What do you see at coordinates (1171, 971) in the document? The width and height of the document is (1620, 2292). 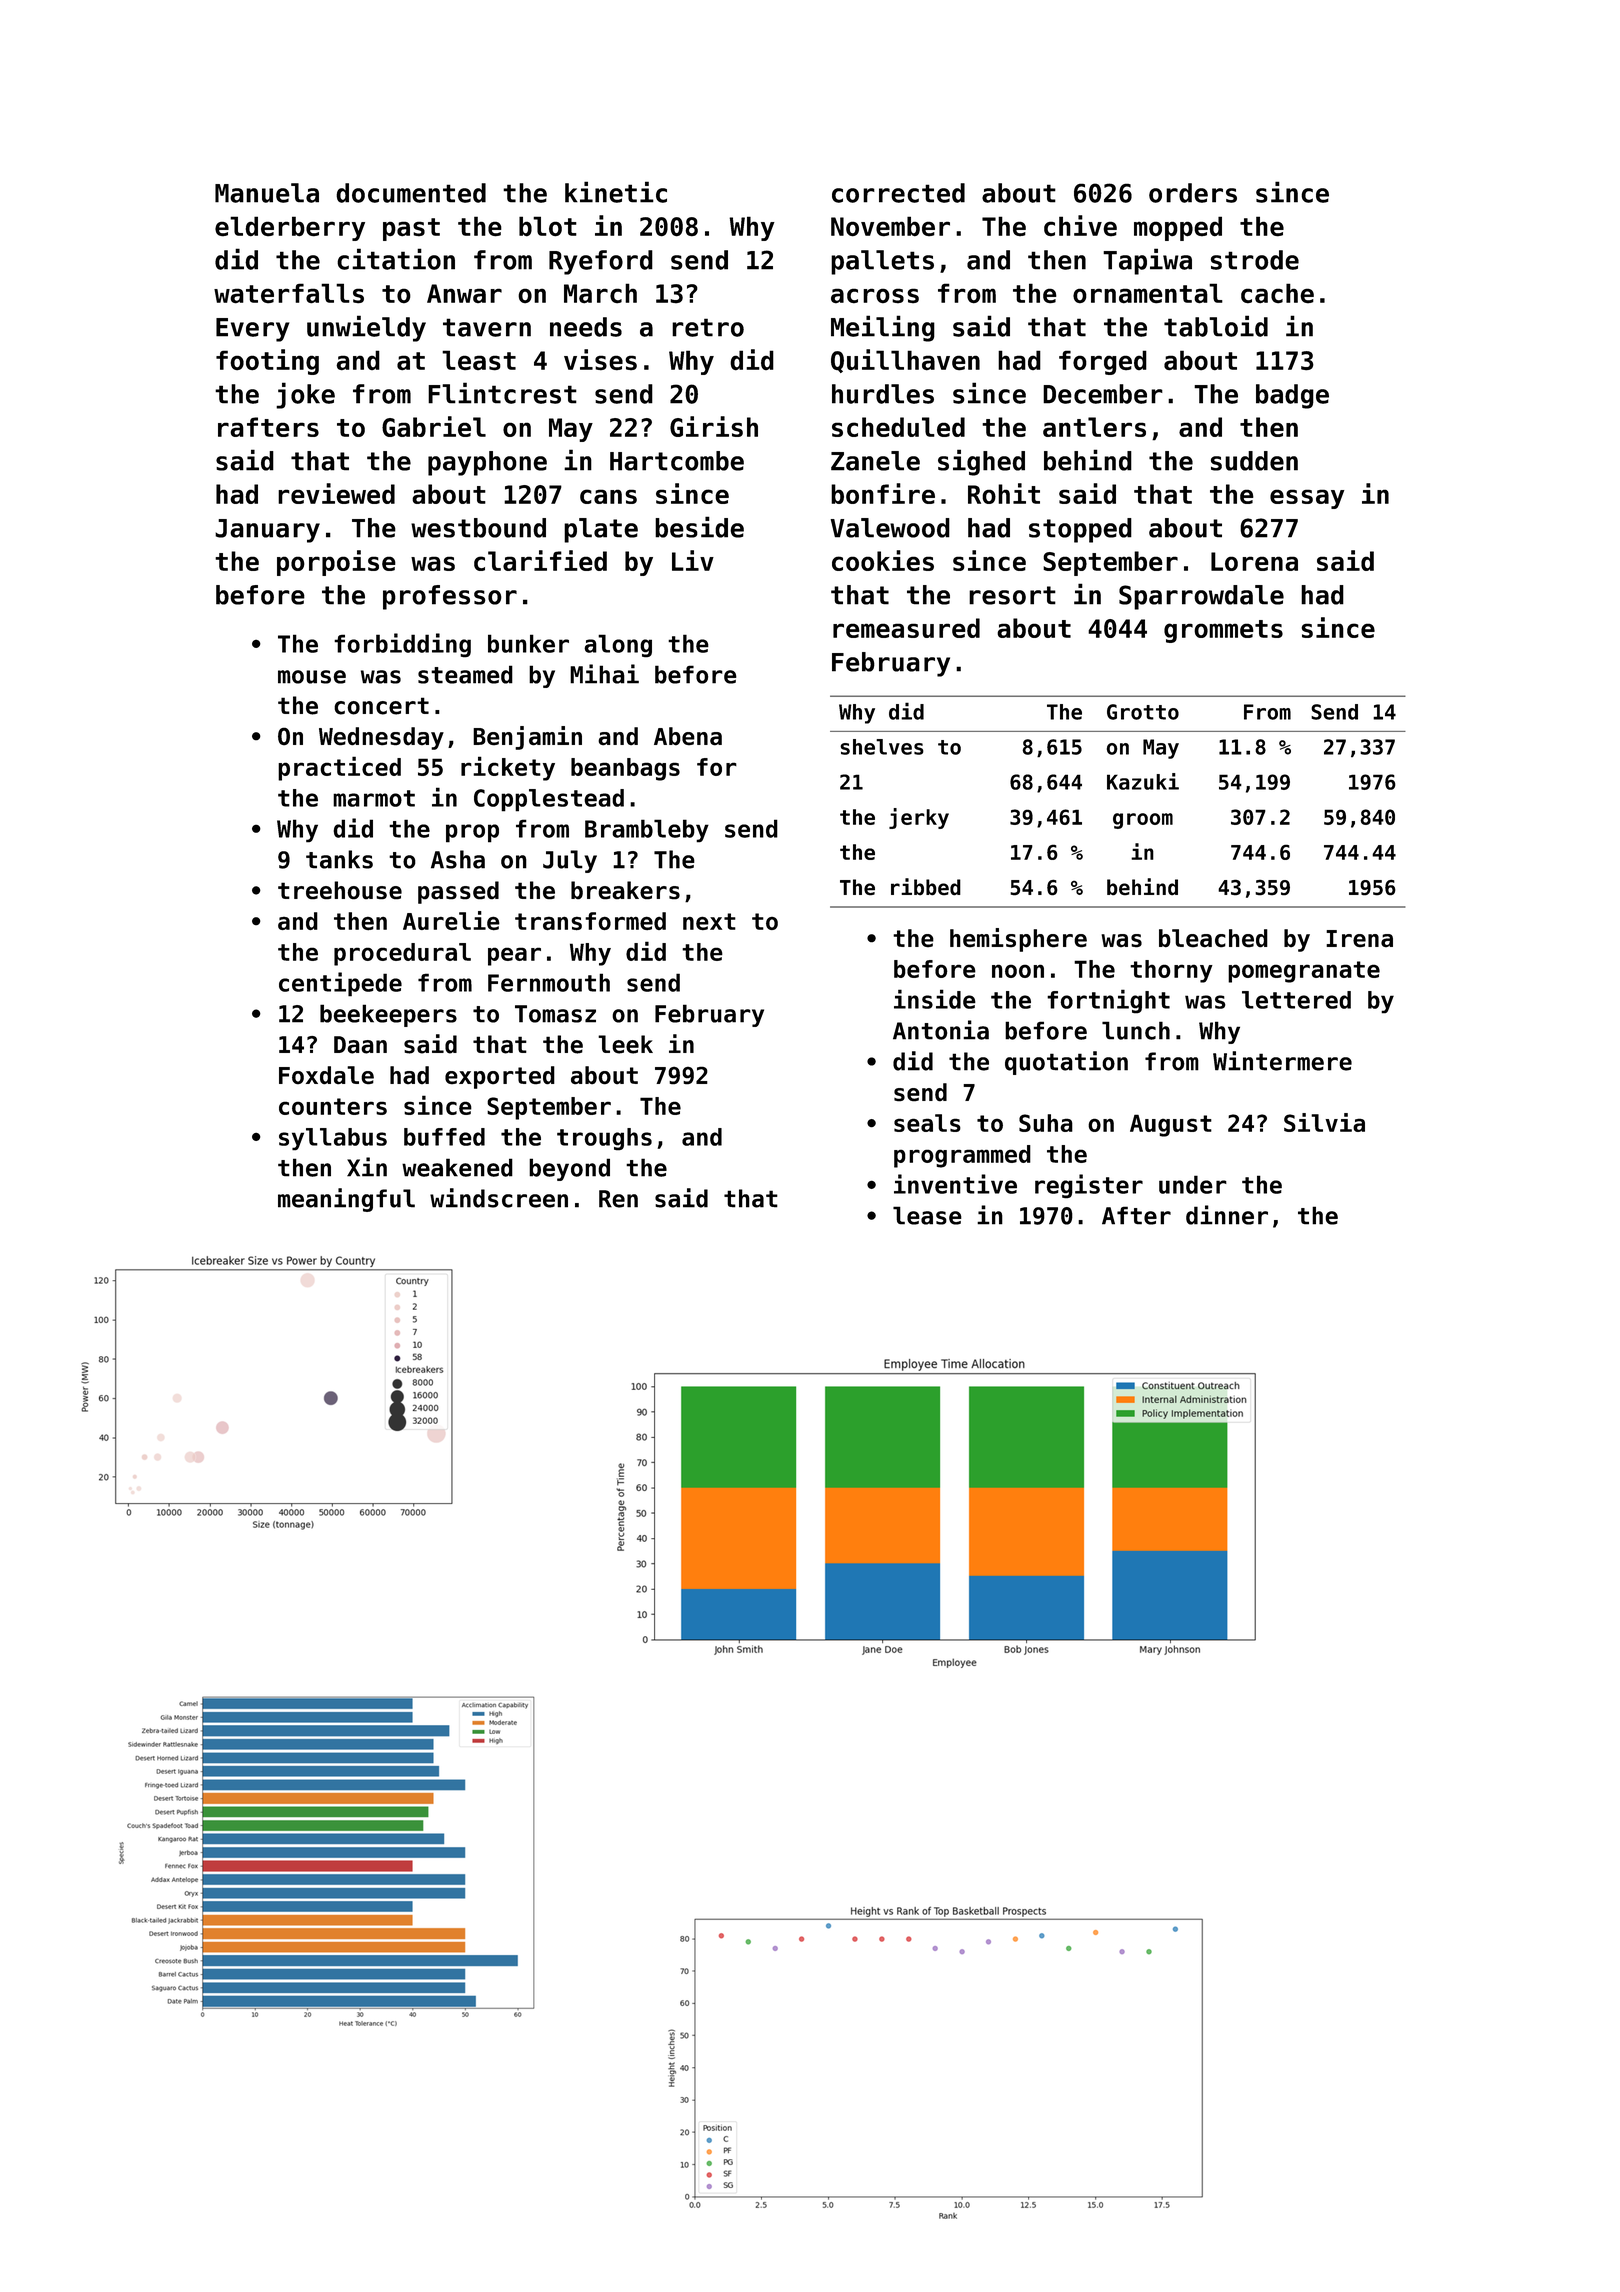 I see `thorny` at bounding box center [1171, 971].
